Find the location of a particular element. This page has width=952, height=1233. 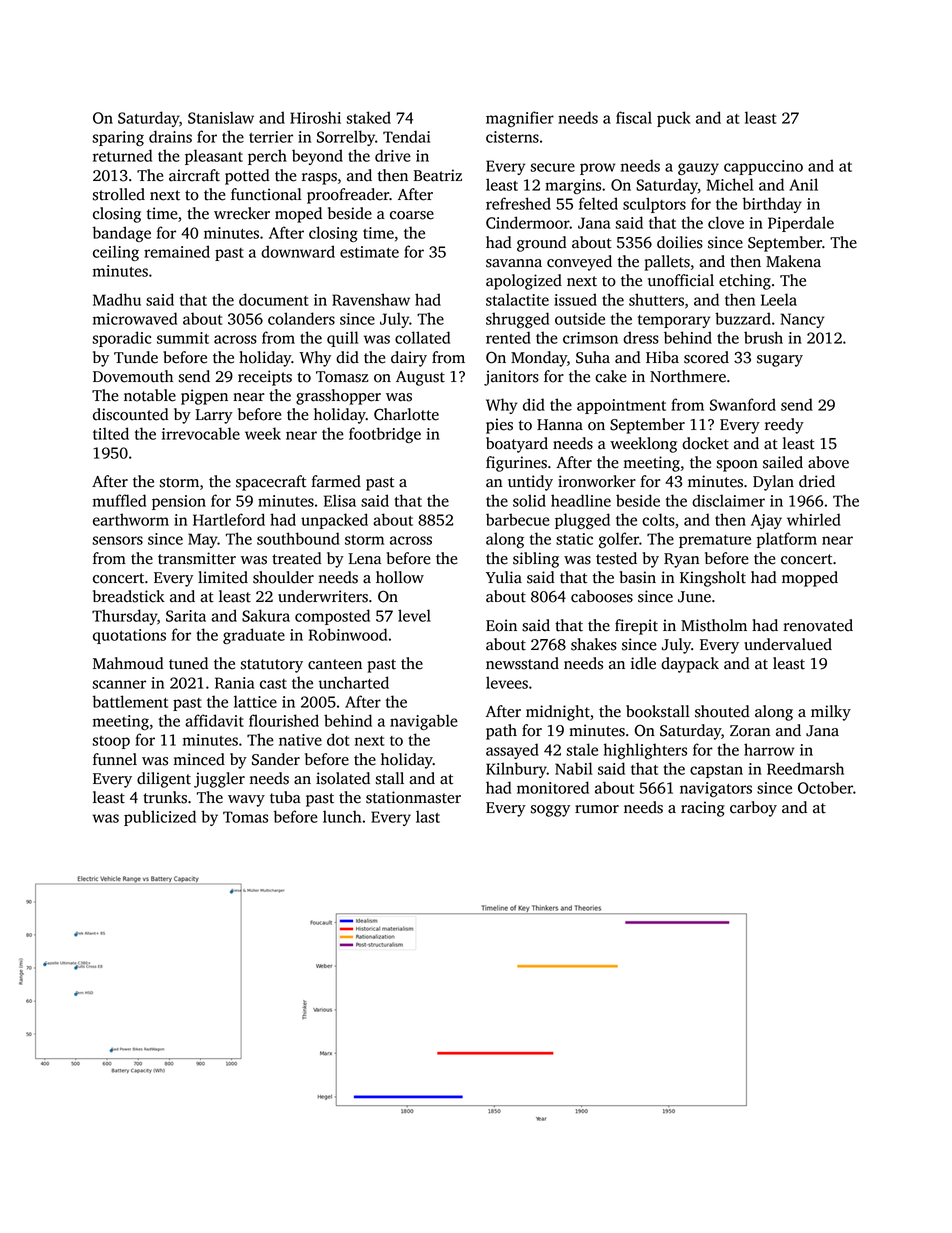

staked is located at coordinates (369, 117).
